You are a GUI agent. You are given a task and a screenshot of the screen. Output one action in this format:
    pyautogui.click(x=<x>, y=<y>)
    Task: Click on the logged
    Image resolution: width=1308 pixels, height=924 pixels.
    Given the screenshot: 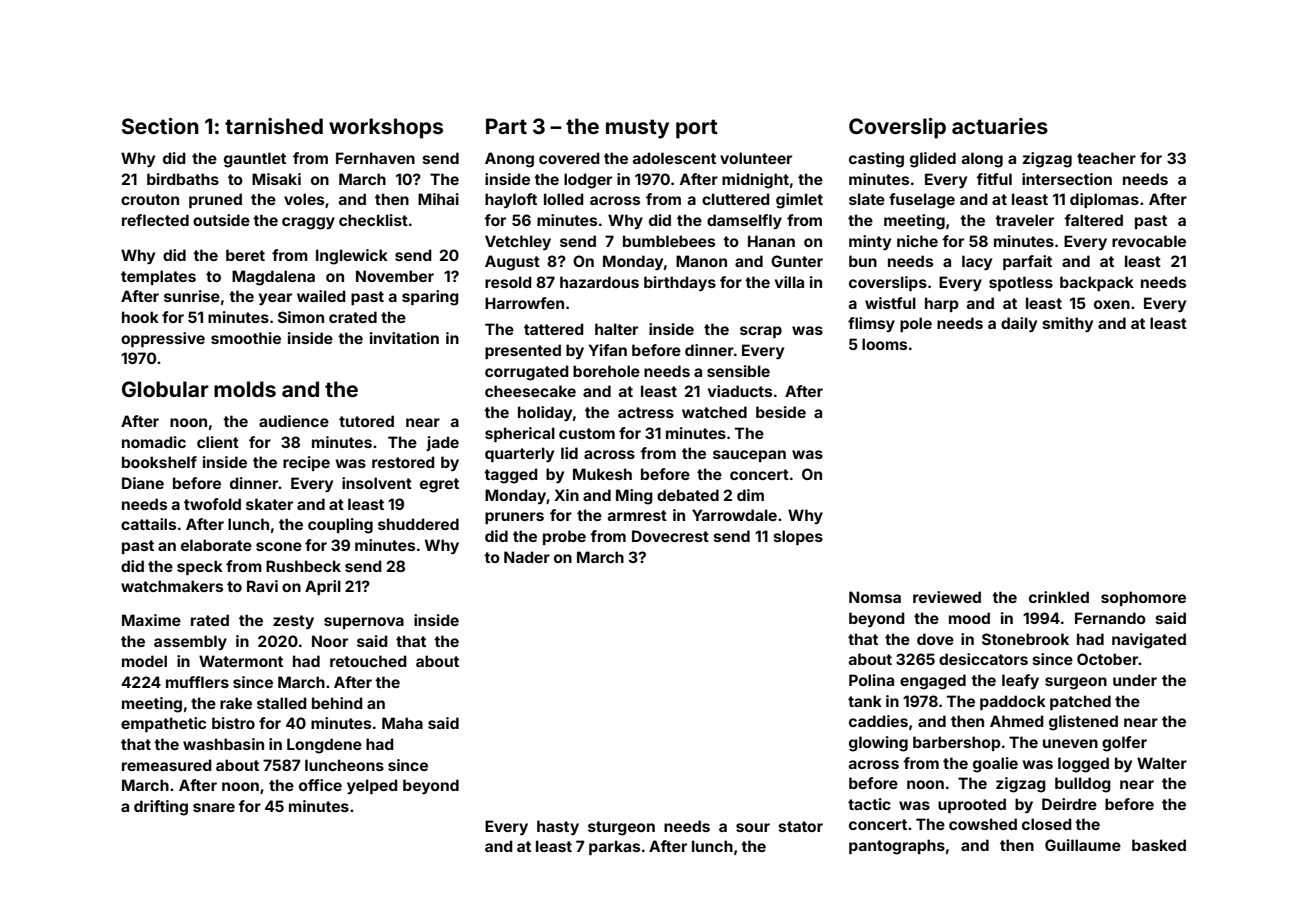 What is the action you would take?
    pyautogui.click(x=1083, y=765)
